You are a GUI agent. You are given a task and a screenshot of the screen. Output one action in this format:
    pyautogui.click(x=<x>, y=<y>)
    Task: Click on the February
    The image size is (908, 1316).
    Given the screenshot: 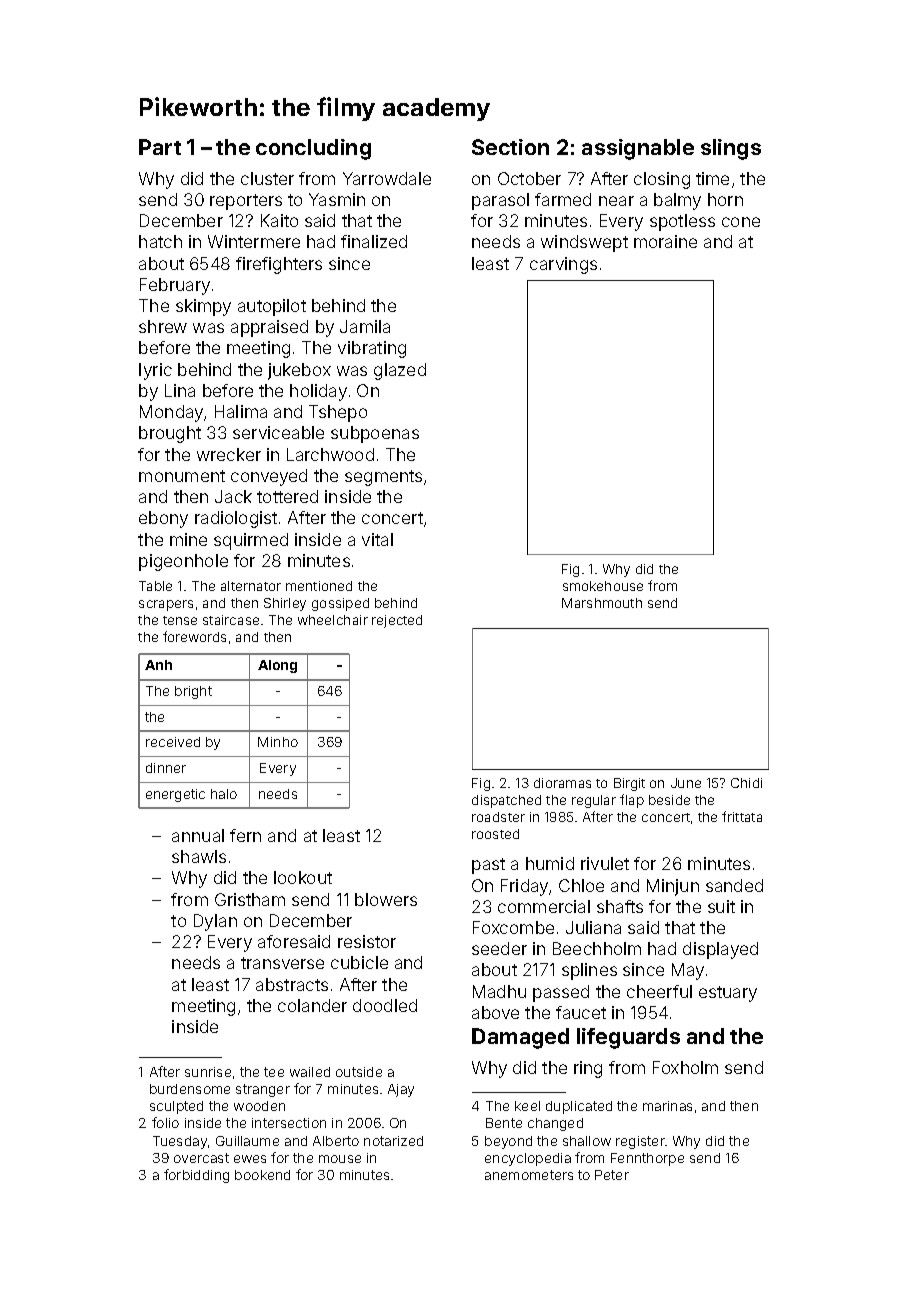 What is the action you would take?
    pyautogui.click(x=175, y=286)
